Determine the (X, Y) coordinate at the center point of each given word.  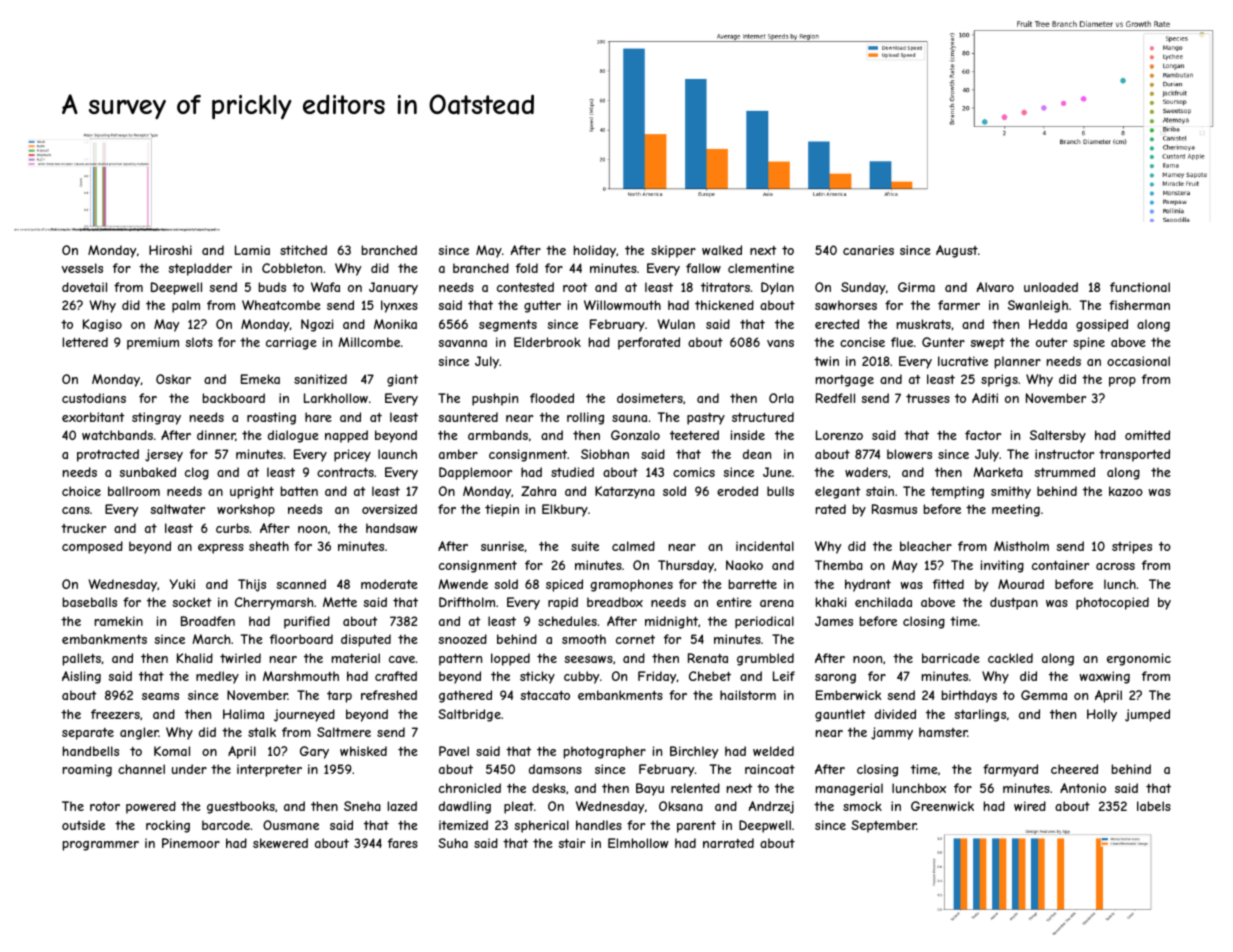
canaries (868, 250)
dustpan (1014, 603)
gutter (542, 307)
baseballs (90, 602)
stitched (303, 250)
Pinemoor (191, 843)
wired (1030, 806)
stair (572, 843)
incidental (765, 546)
